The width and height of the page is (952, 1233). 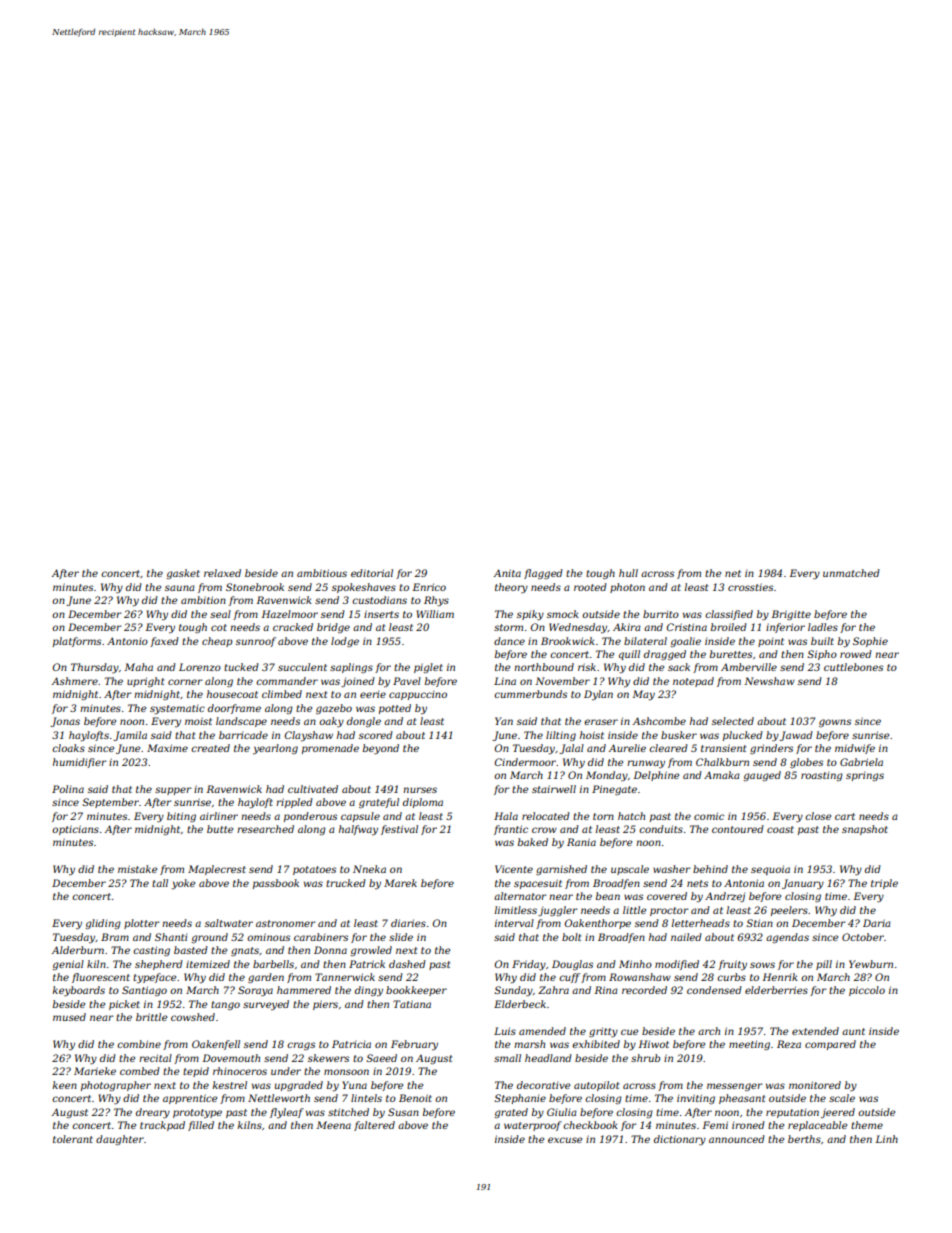 What do you see at coordinates (80, 763) in the page?
I see `humidifier` at bounding box center [80, 763].
